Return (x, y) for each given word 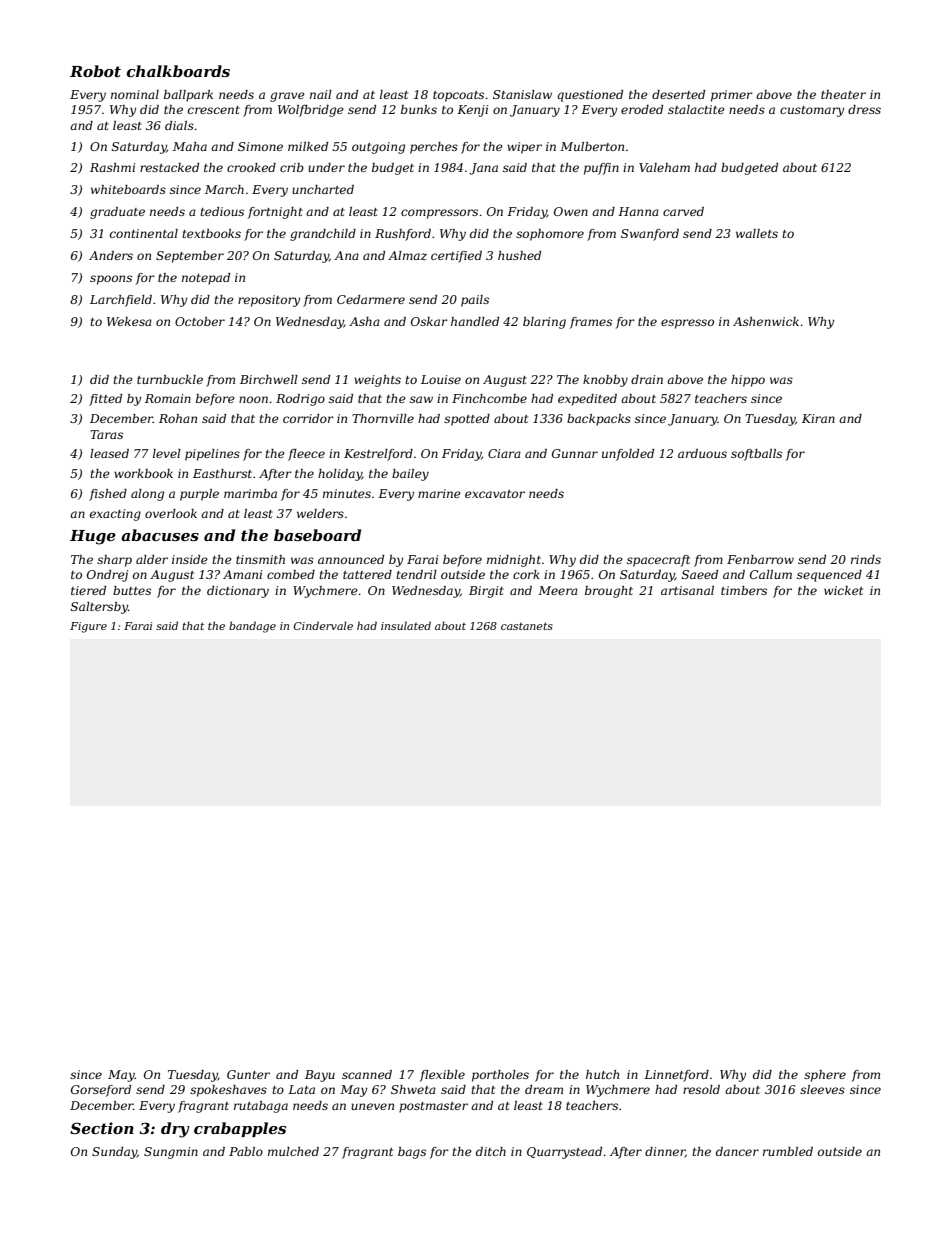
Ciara (504, 453)
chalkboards (178, 71)
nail (321, 94)
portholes (500, 1076)
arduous (702, 453)
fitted (105, 400)
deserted (678, 94)
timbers (744, 590)
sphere (825, 1076)
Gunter (248, 1074)
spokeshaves (228, 1091)
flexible (442, 1076)
